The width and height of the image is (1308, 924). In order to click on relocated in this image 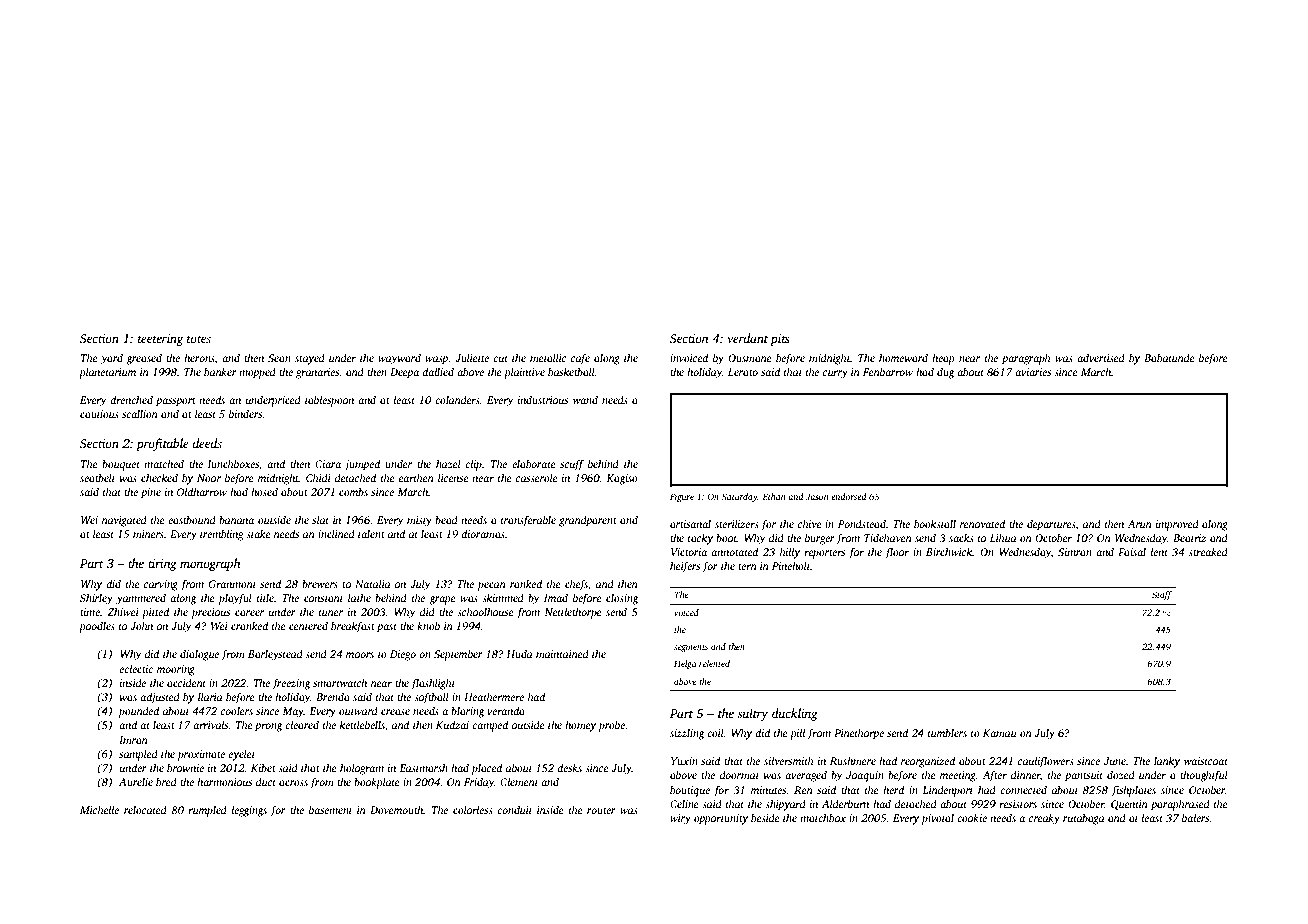, I will do `click(145, 809)`.
